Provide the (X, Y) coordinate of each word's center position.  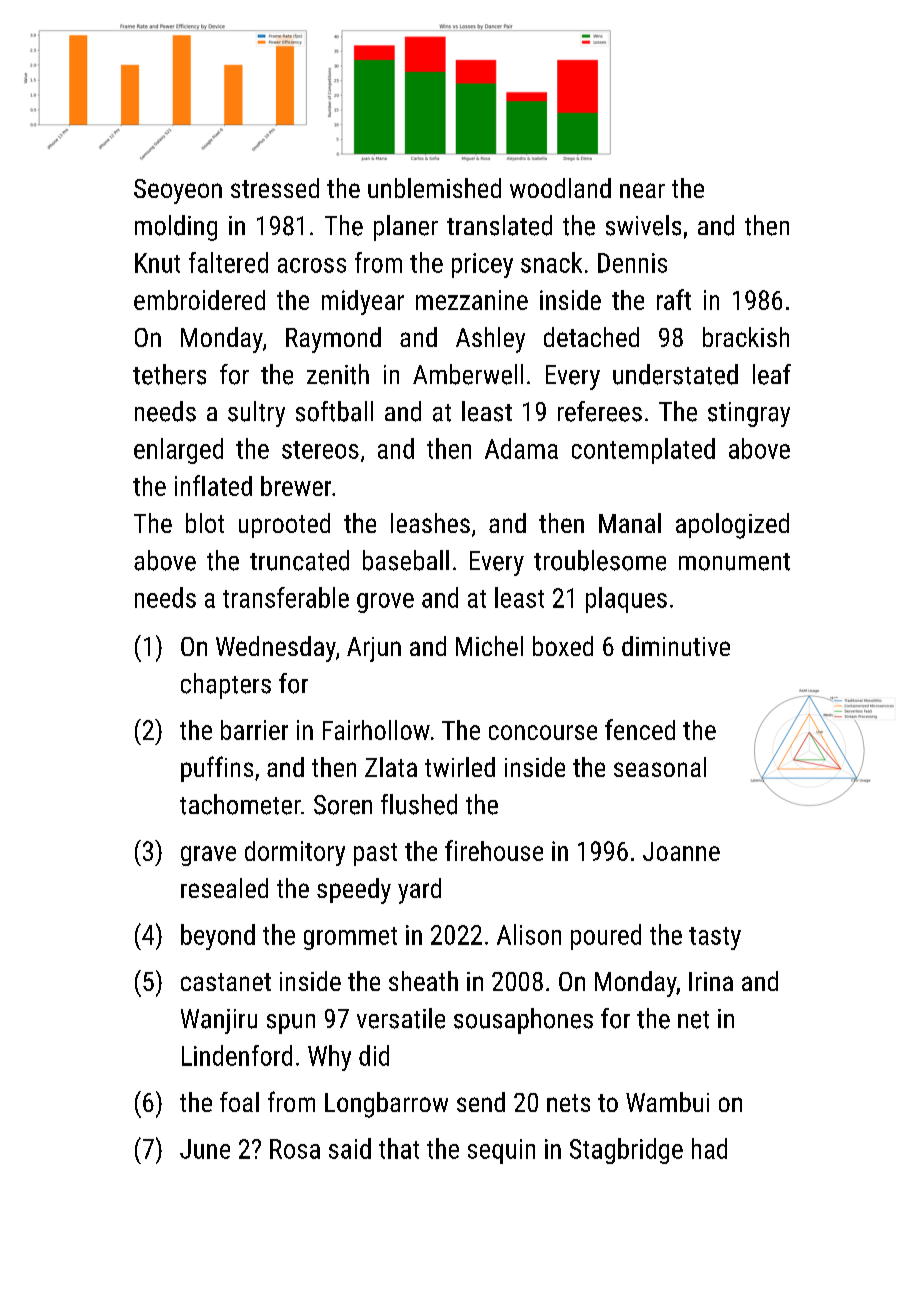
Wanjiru (219, 1021)
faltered (228, 262)
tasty (715, 938)
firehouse (494, 850)
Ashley (490, 340)
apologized (732, 526)
